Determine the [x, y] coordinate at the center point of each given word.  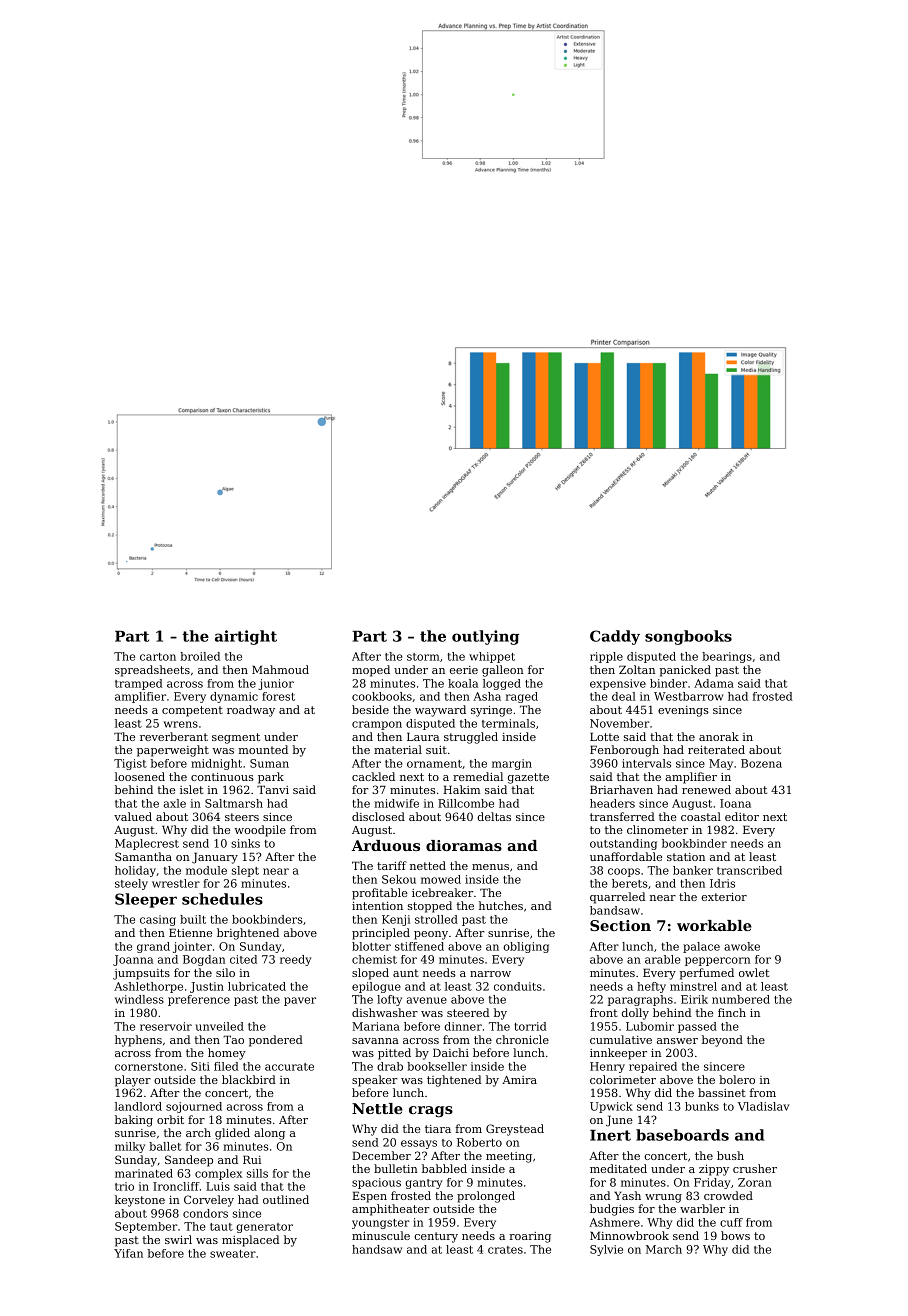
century [436, 1237]
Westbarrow [688, 696]
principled [381, 934]
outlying [485, 637]
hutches [501, 905]
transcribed [749, 870]
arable [662, 959]
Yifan [128, 1253]
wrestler [176, 883]
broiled [200, 656]
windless [139, 999]
